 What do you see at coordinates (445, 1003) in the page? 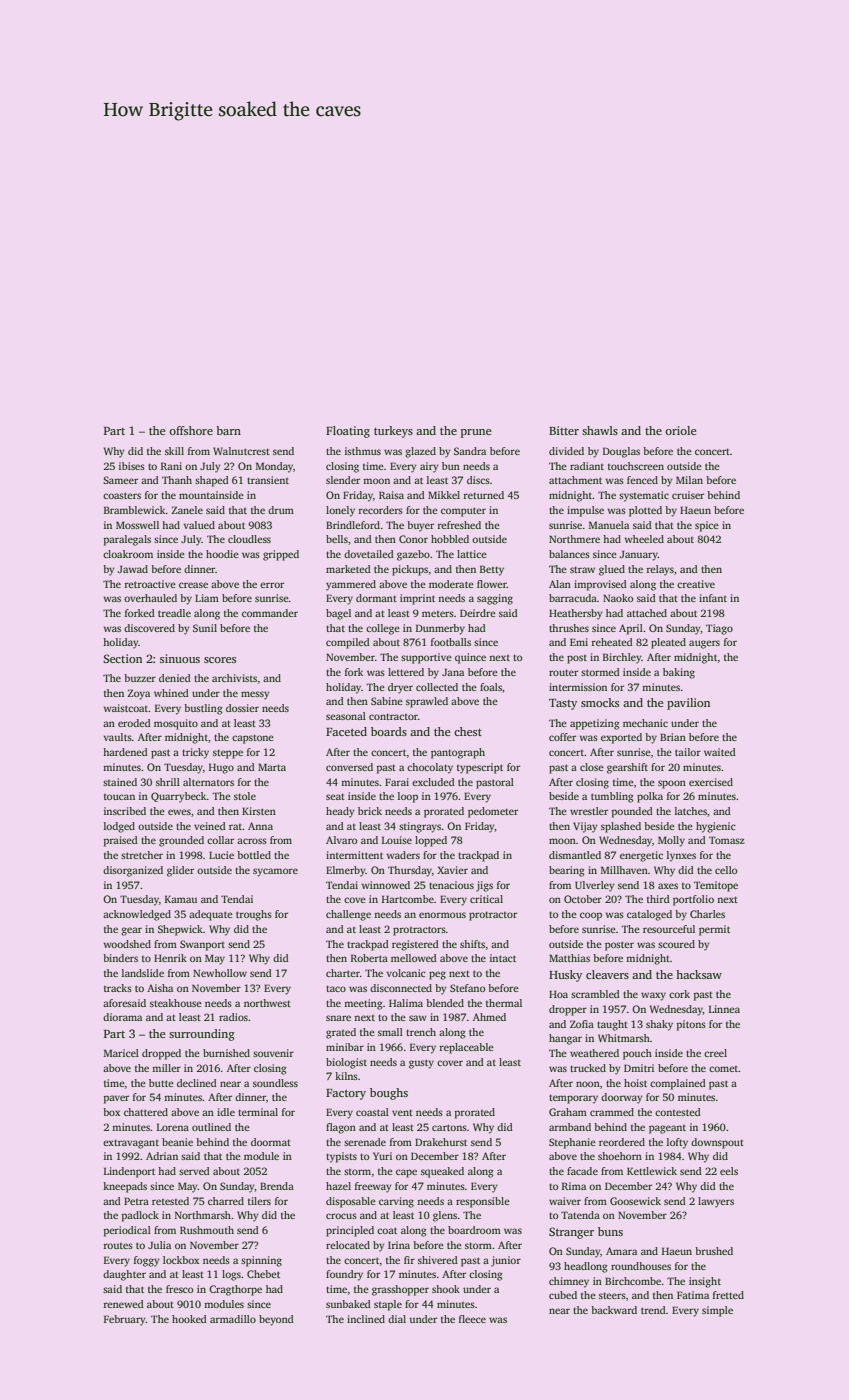
I see `blended` at bounding box center [445, 1003].
